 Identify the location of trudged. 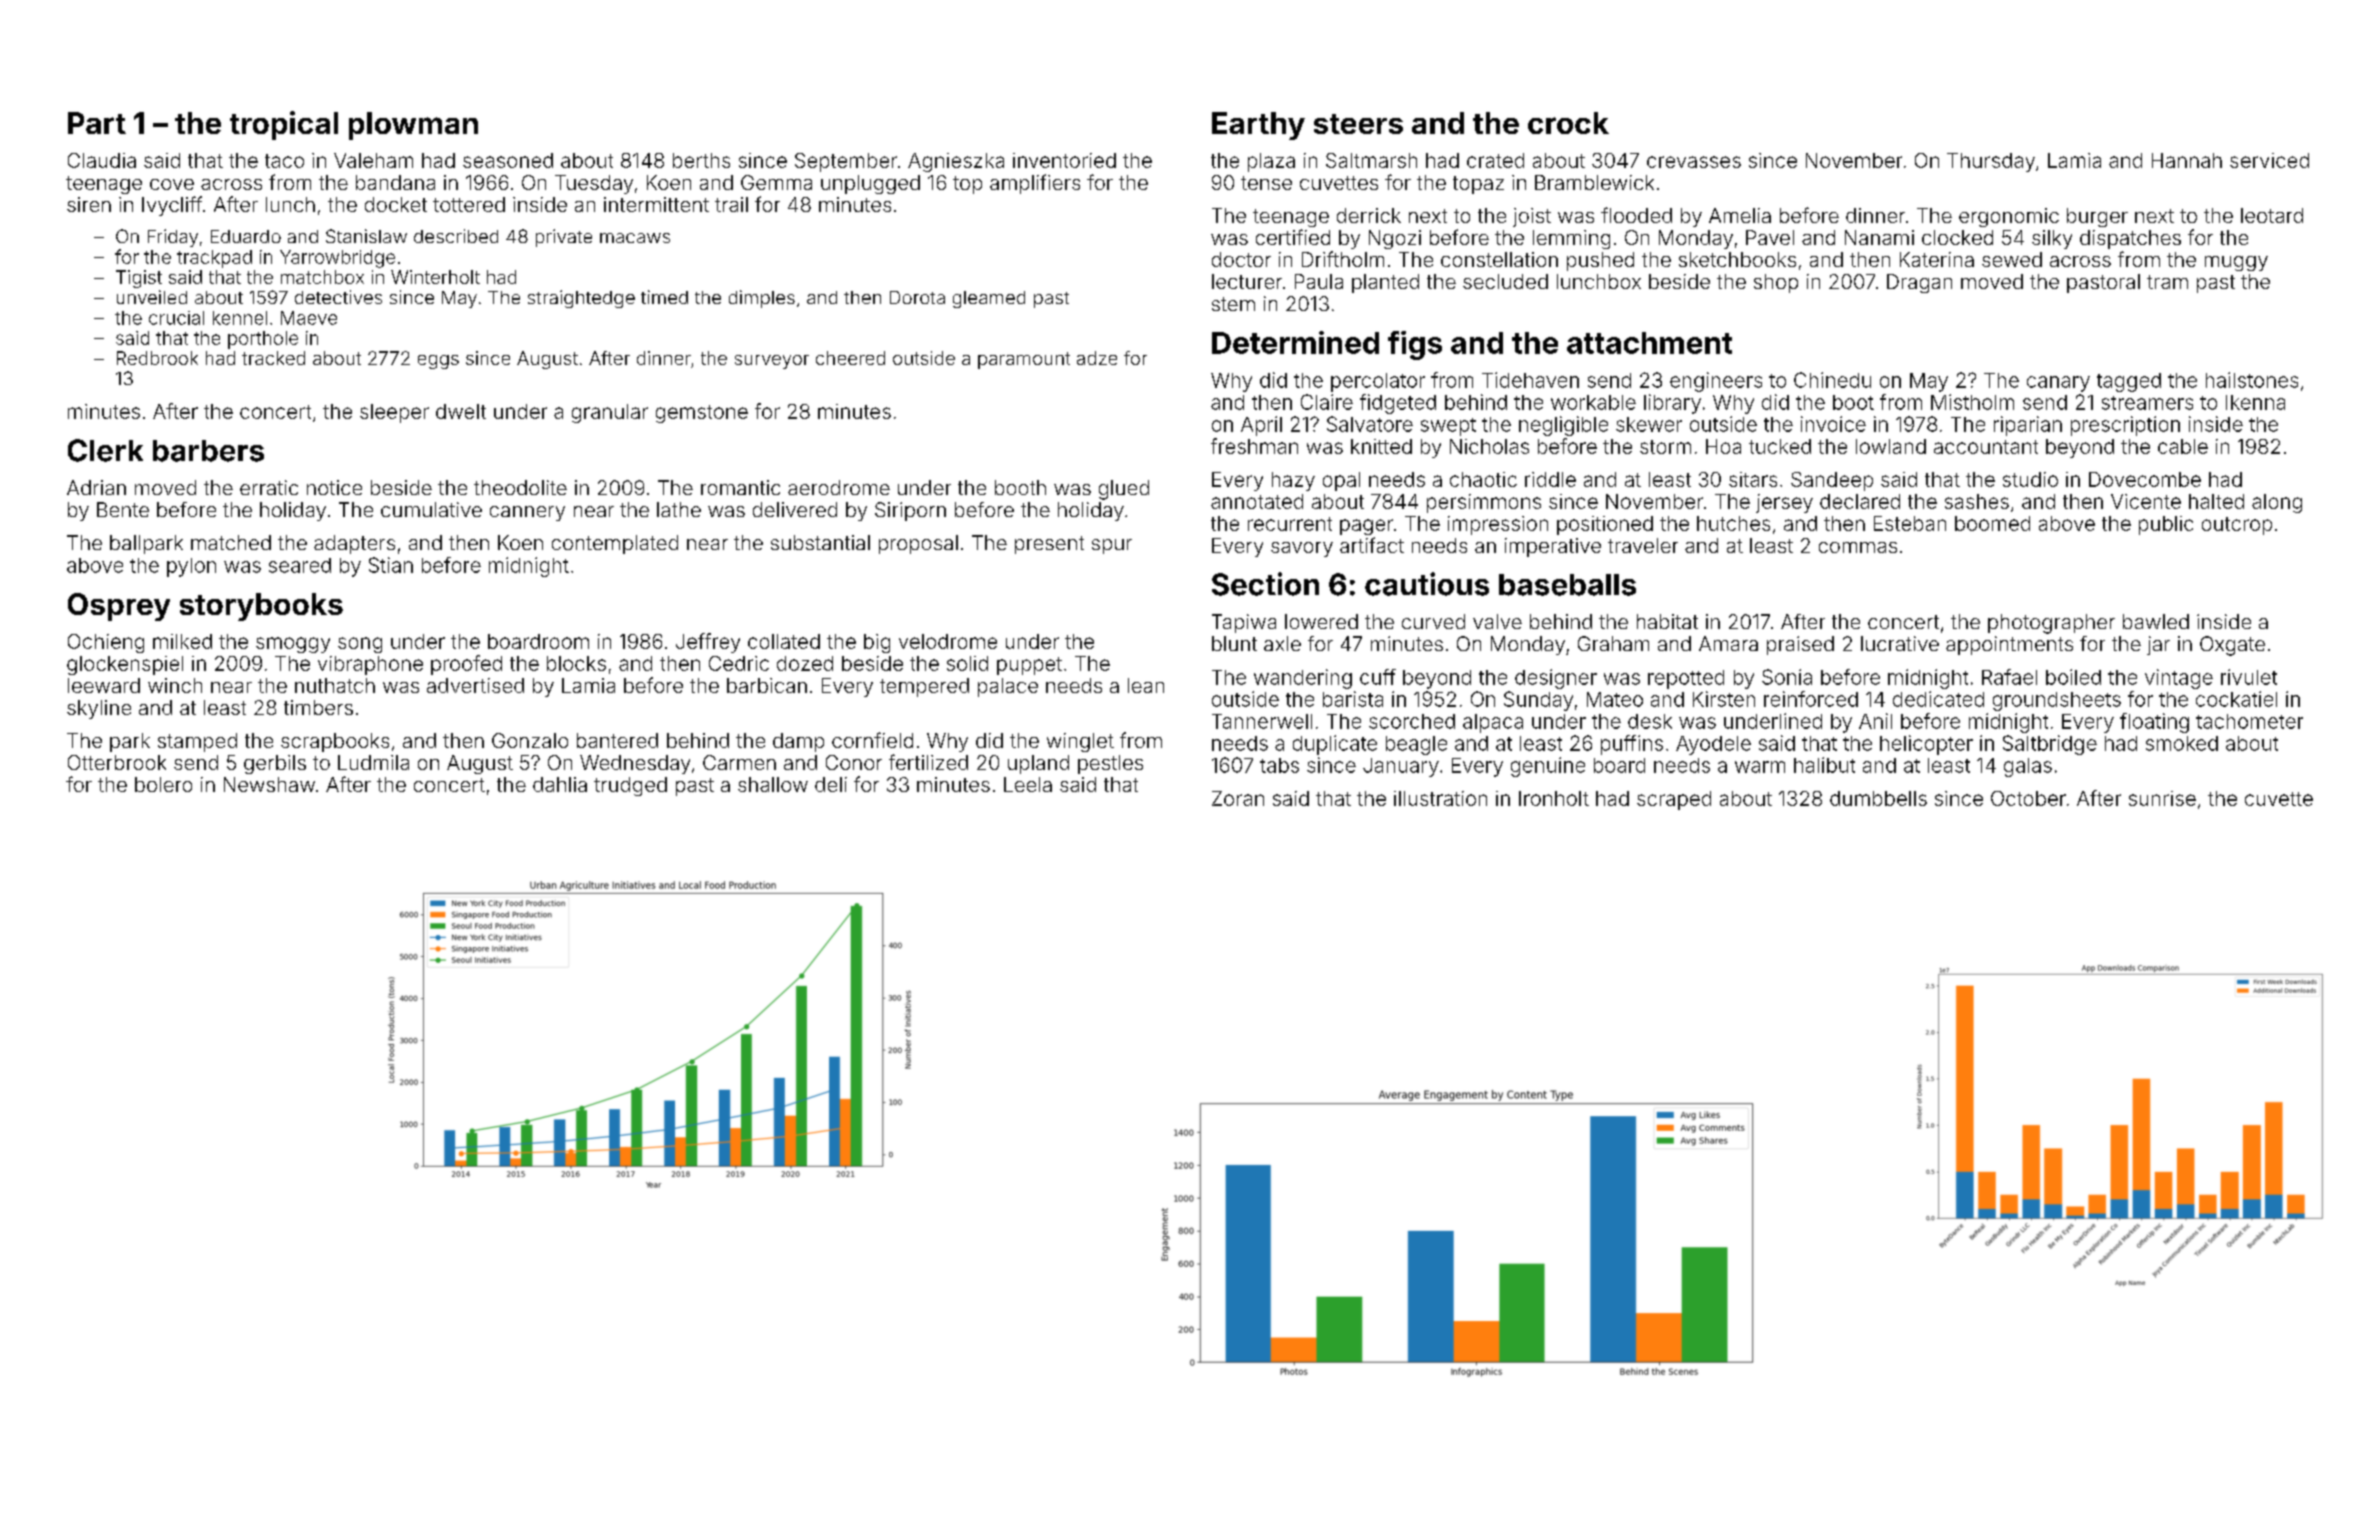
(630, 786).
